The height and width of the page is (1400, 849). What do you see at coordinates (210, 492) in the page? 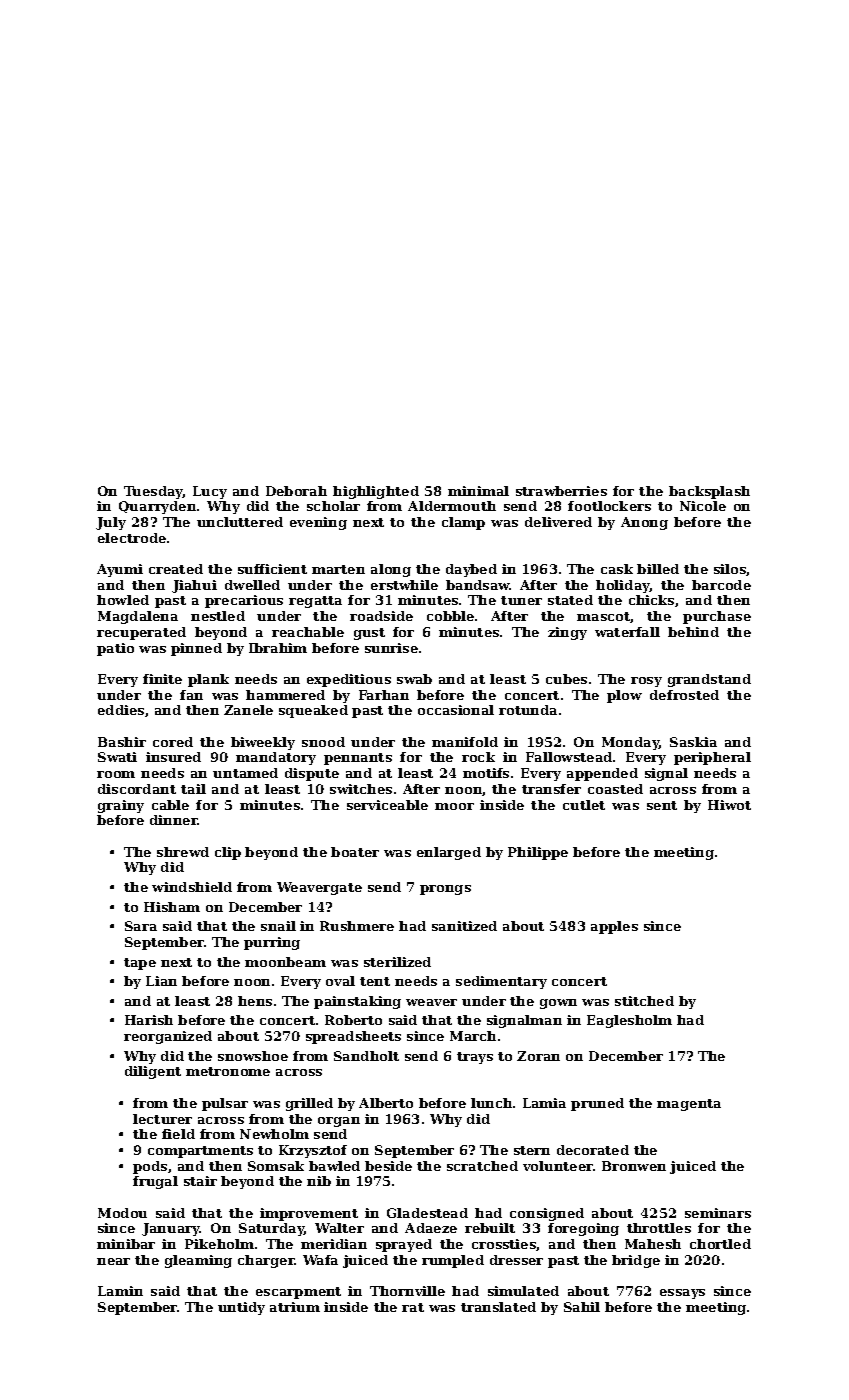
I see `Lucy` at bounding box center [210, 492].
